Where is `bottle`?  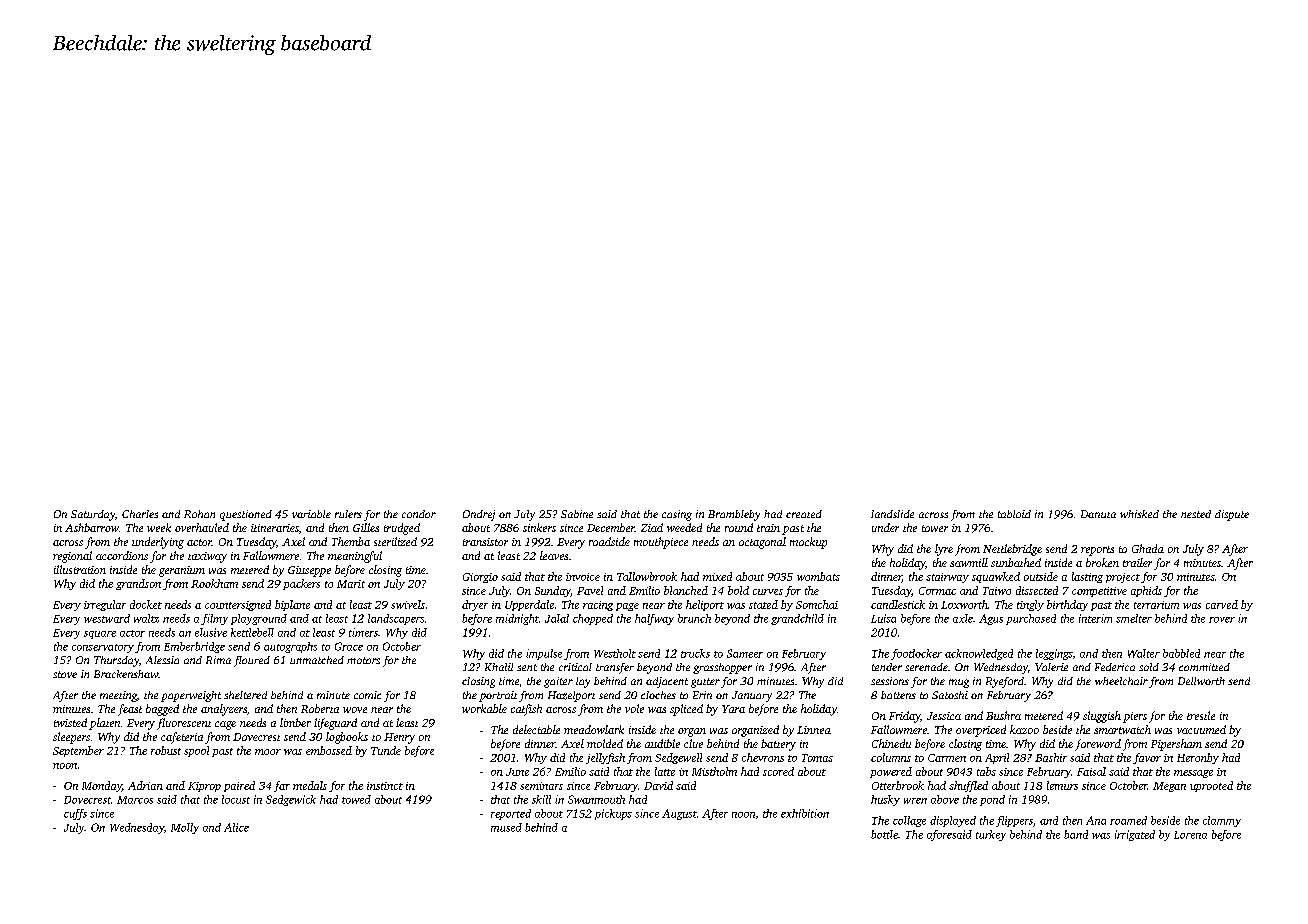 bottle is located at coordinates (884, 834).
